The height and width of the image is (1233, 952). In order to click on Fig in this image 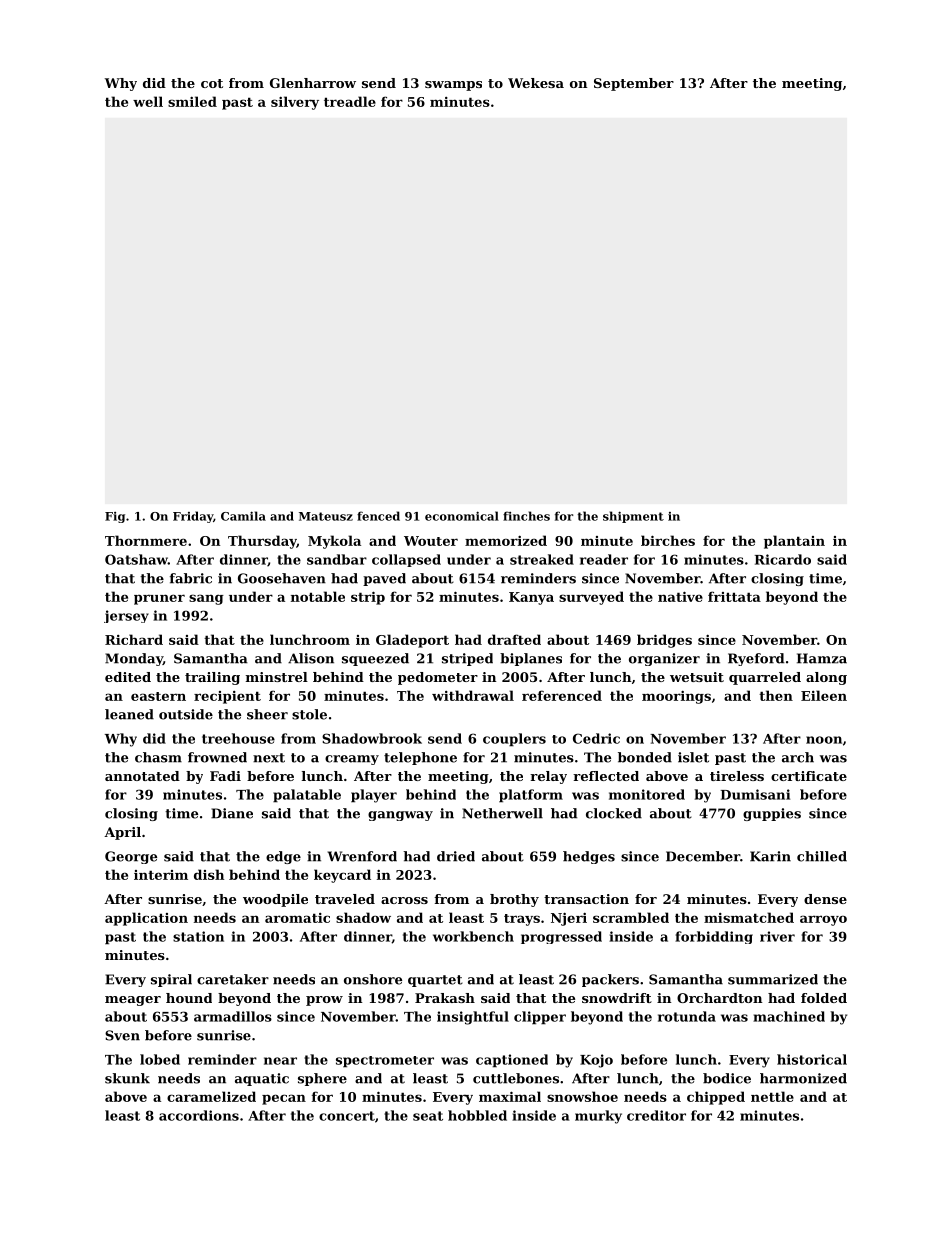, I will do `click(115, 517)`.
